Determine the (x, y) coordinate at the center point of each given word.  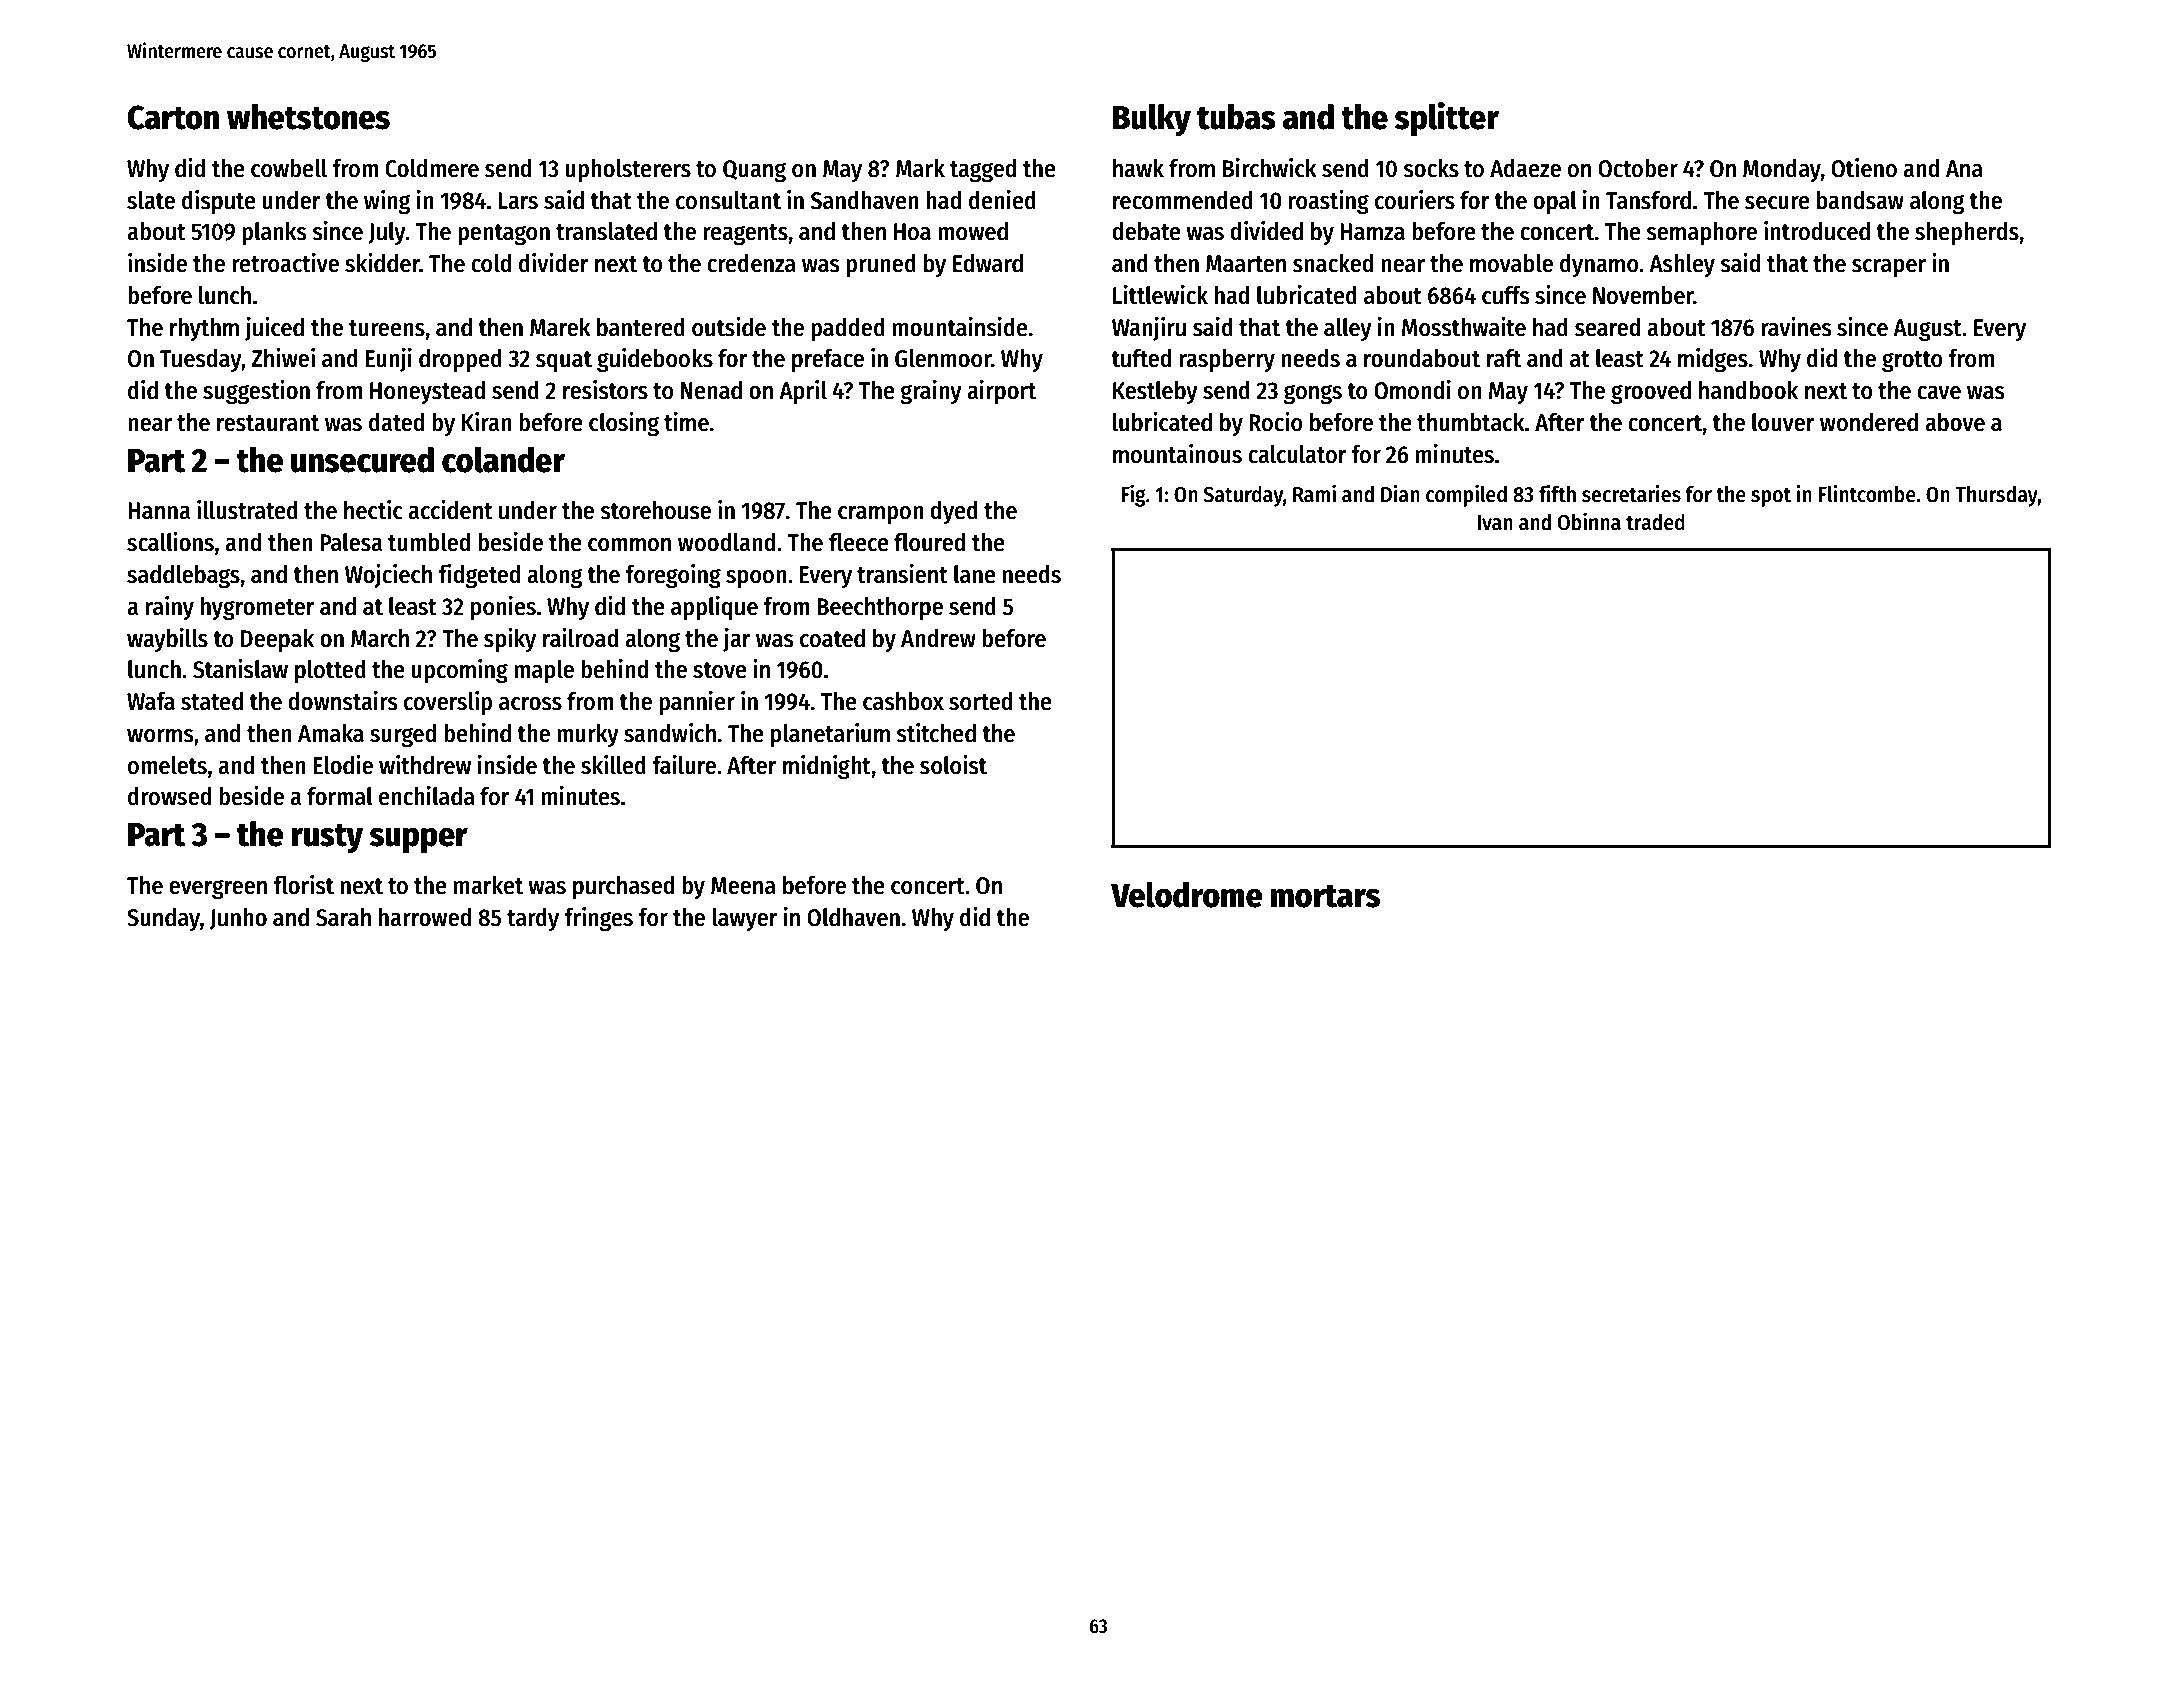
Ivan (1495, 523)
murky (588, 735)
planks (274, 233)
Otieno (1864, 168)
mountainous (1177, 454)
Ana (1964, 169)
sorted (980, 701)
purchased (623, 887)
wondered (1869, 422)
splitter (1446, 119)
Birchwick (1270, 168)
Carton (173, 117)
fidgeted (479, 576)
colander (503, 459)
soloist (953, 765)
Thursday (1997, 496)
